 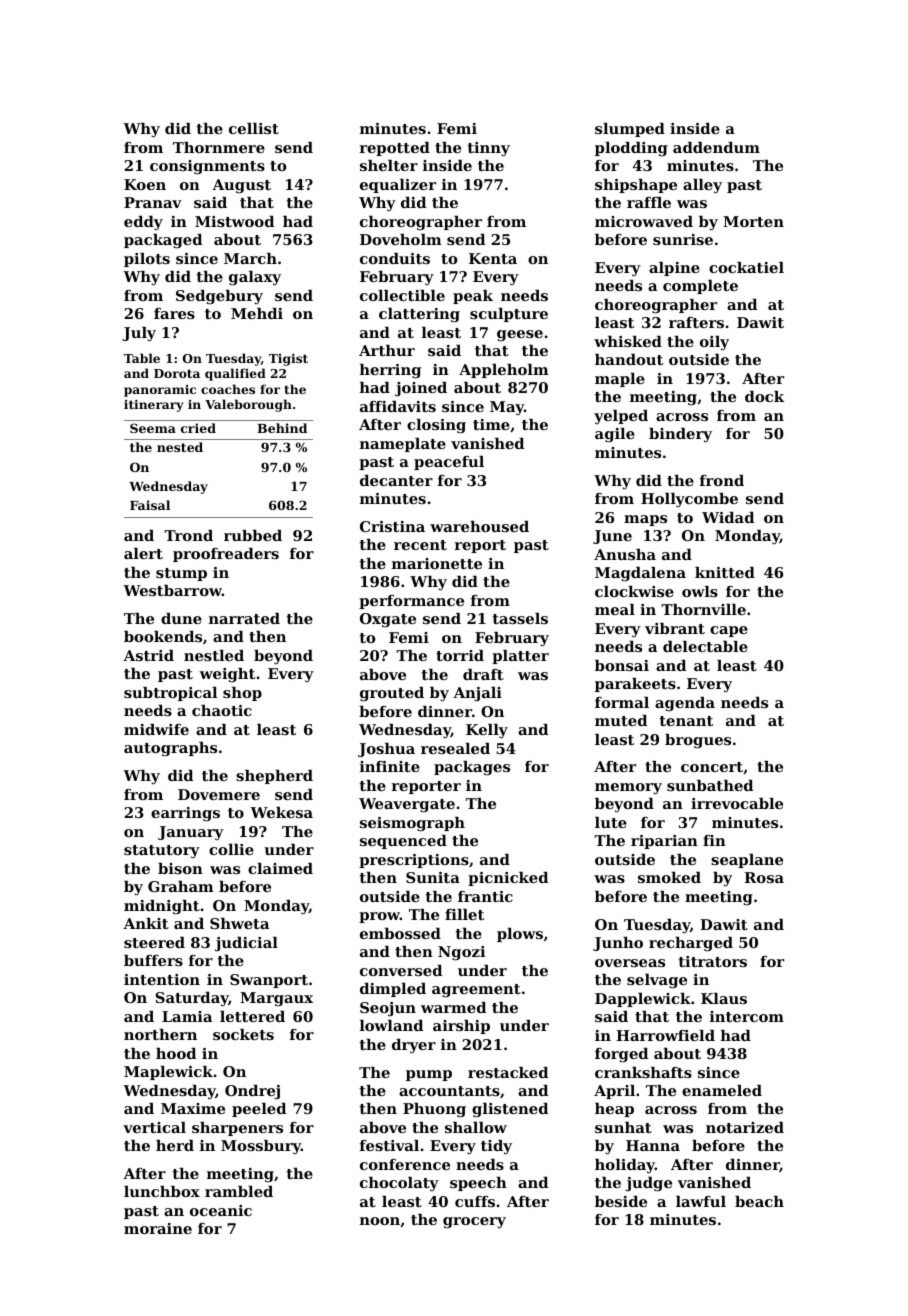 I want to click on addendum, so click(x=716, y=147).
